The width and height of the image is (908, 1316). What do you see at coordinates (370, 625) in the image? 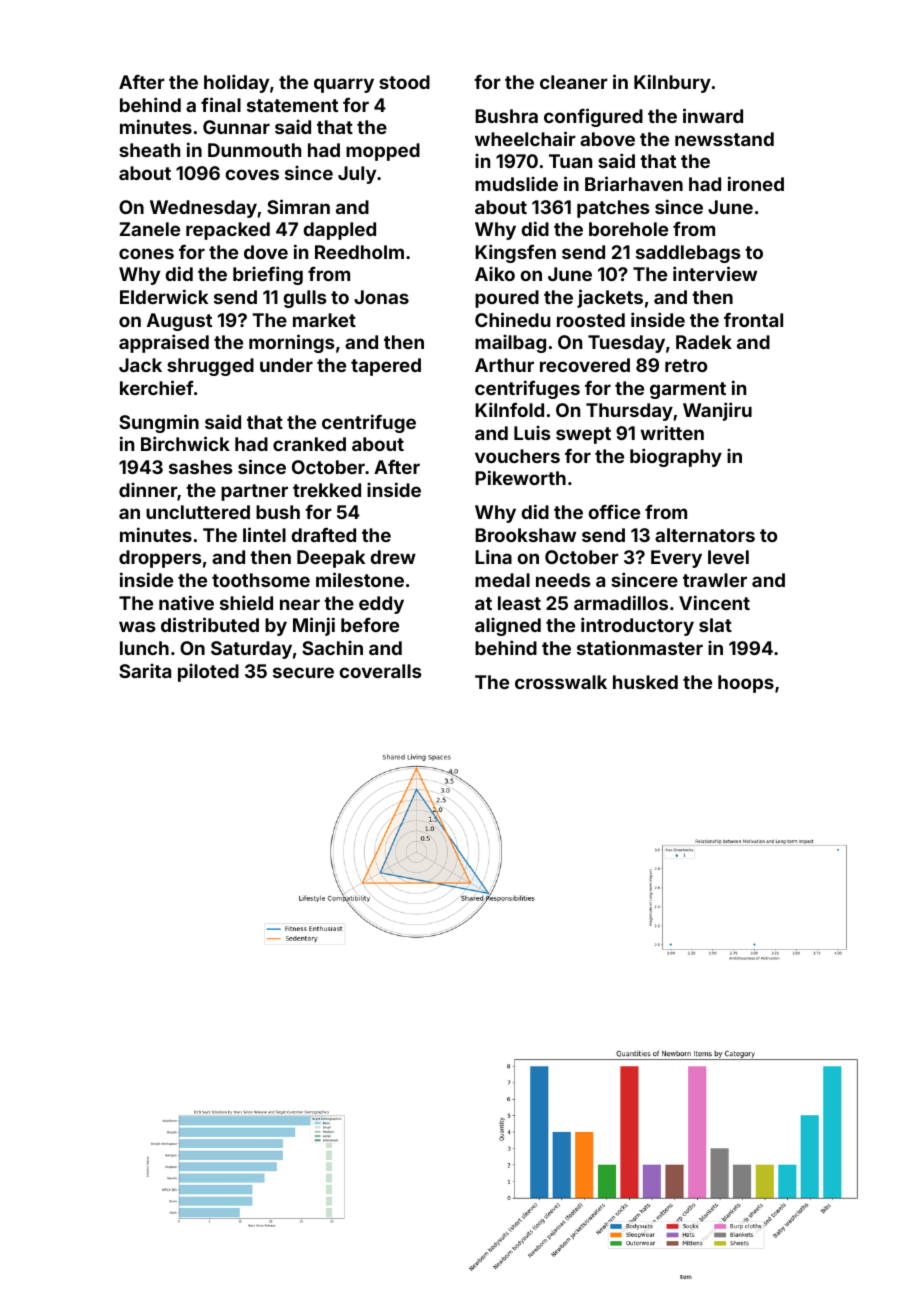
I see `before` at bounding box center [370, 625].
